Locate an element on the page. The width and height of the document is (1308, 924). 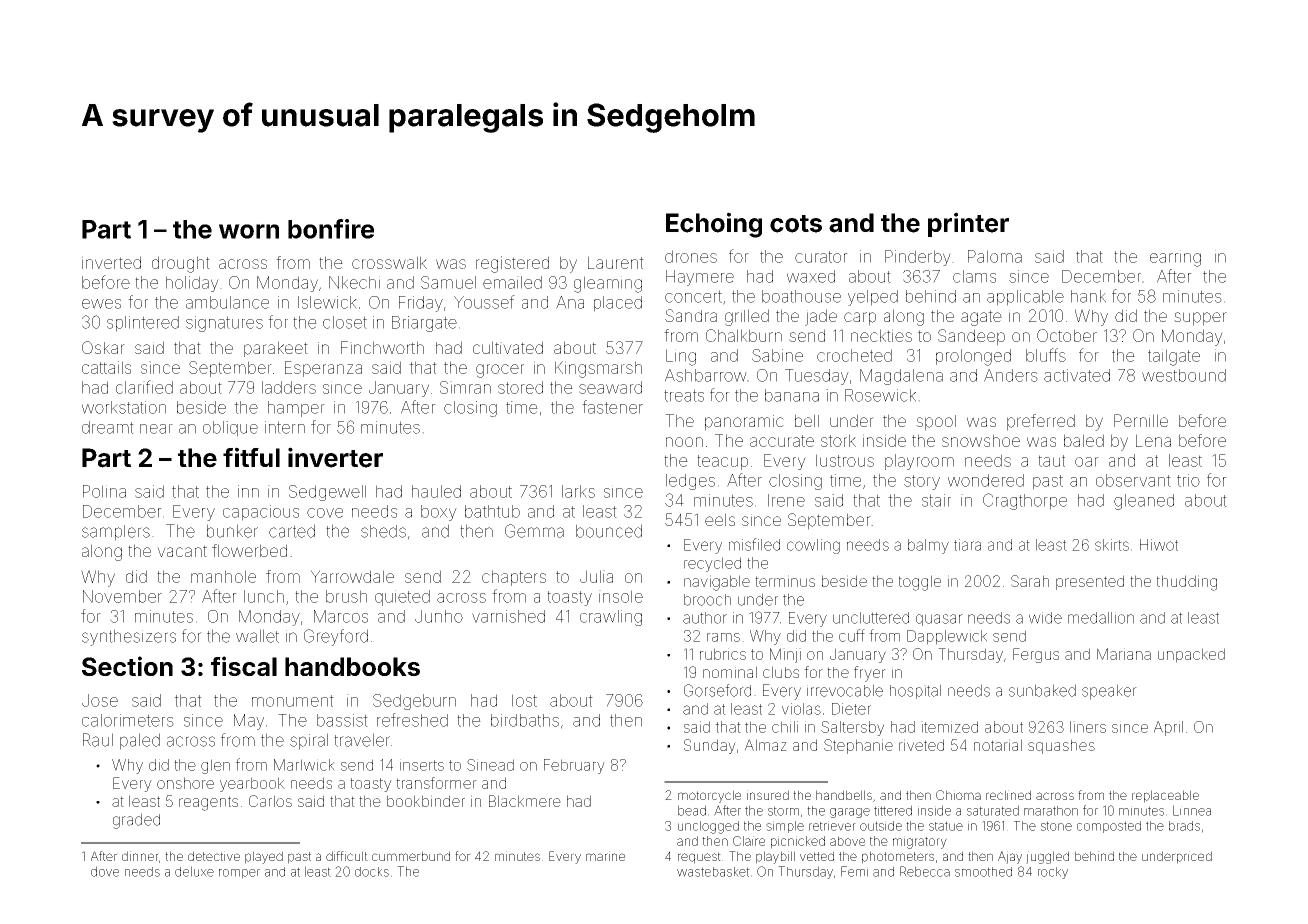
Laurent is located at coordinates (616, 262).
